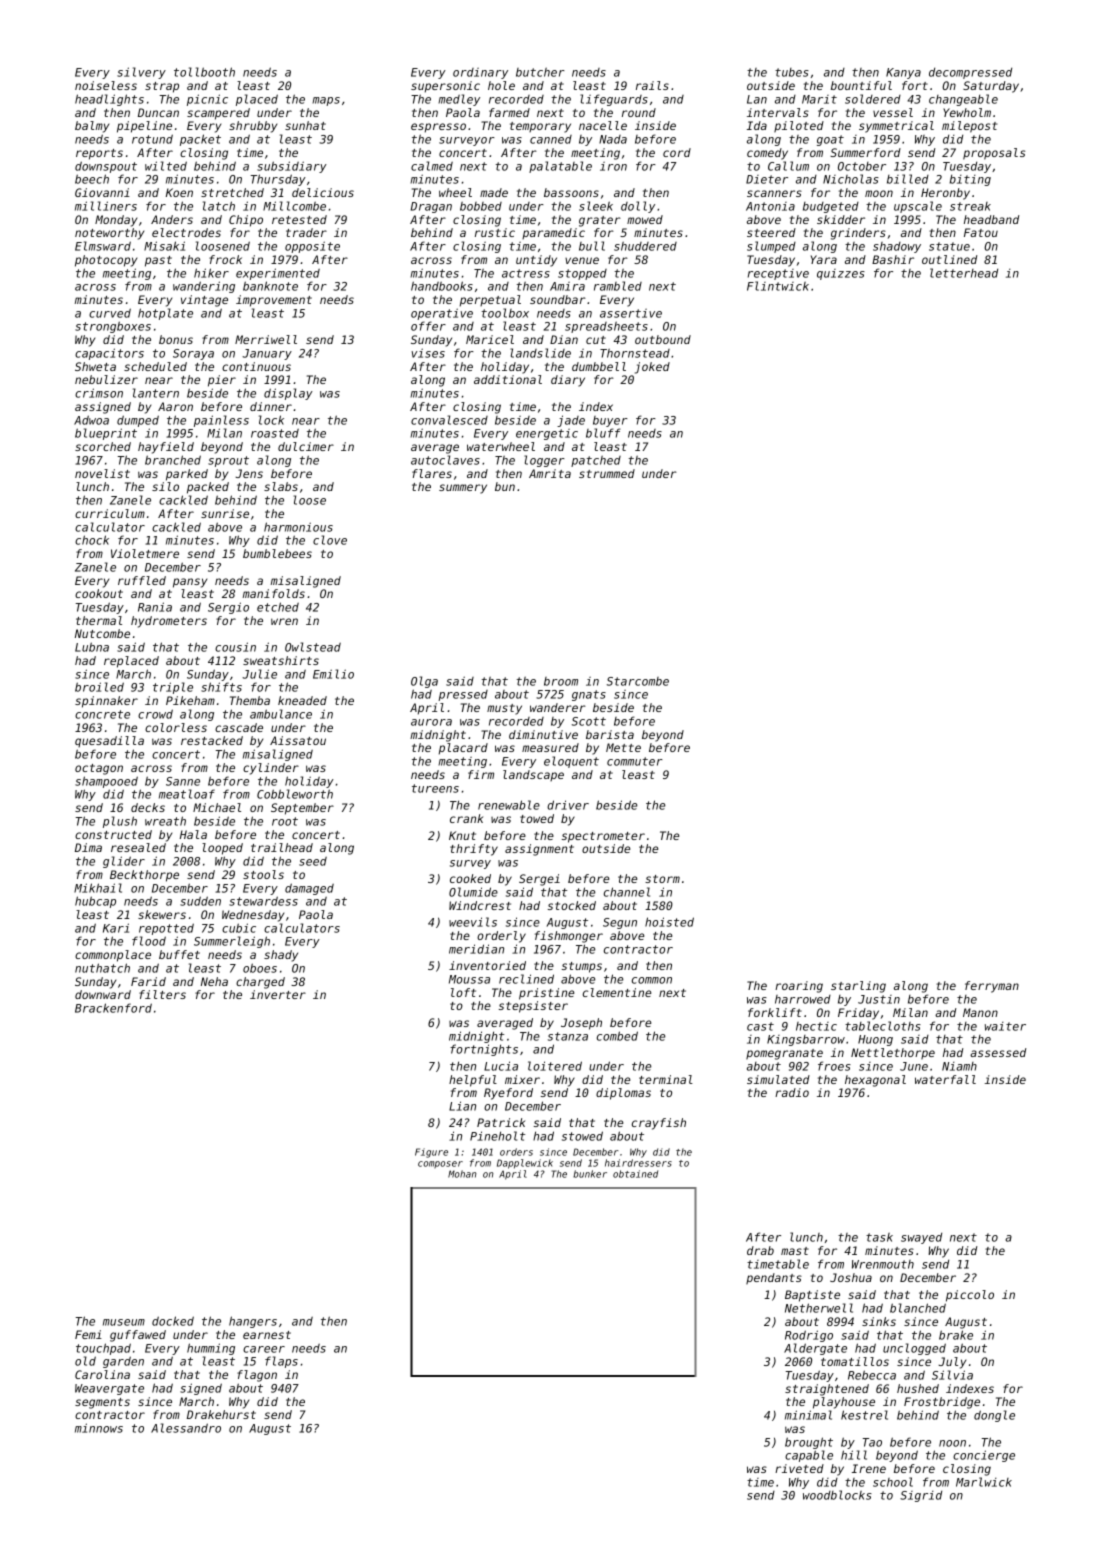 Image resolution: width=1107 pixels, height=1566 pixels. I want to click on piccolo, so click(970, 1296).
